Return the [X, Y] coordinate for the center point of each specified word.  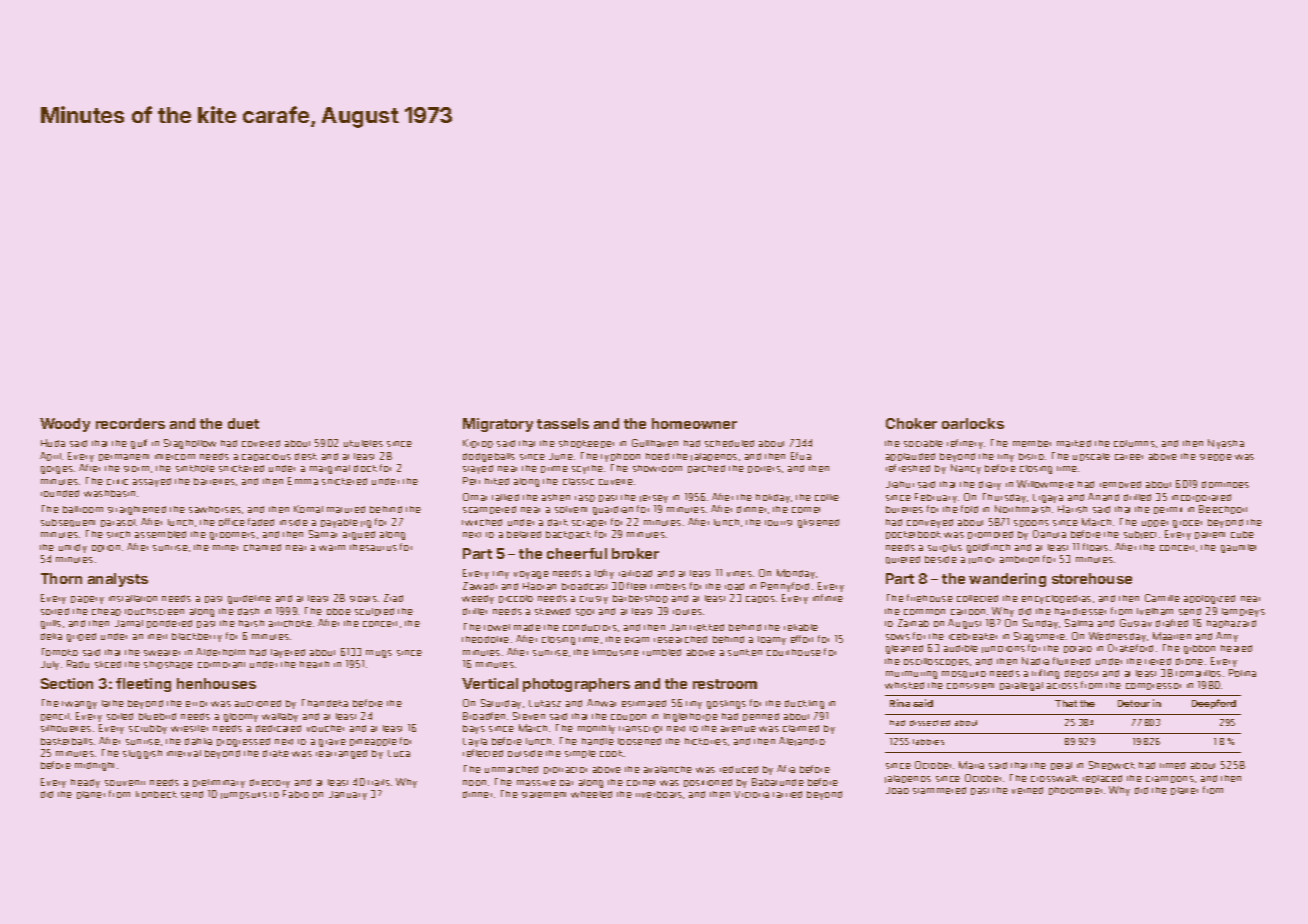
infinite [828, 598]
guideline [249, 599]
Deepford [1214, 704]
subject [1140, 535]
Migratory [498, 425]
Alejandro [802, 741]
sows [898, 637]
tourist [778, 523]
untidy [73, 548]
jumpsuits [244, 795]
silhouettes [66, 728]
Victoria [751, 794]
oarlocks [973, 423]
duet [243, 423]
